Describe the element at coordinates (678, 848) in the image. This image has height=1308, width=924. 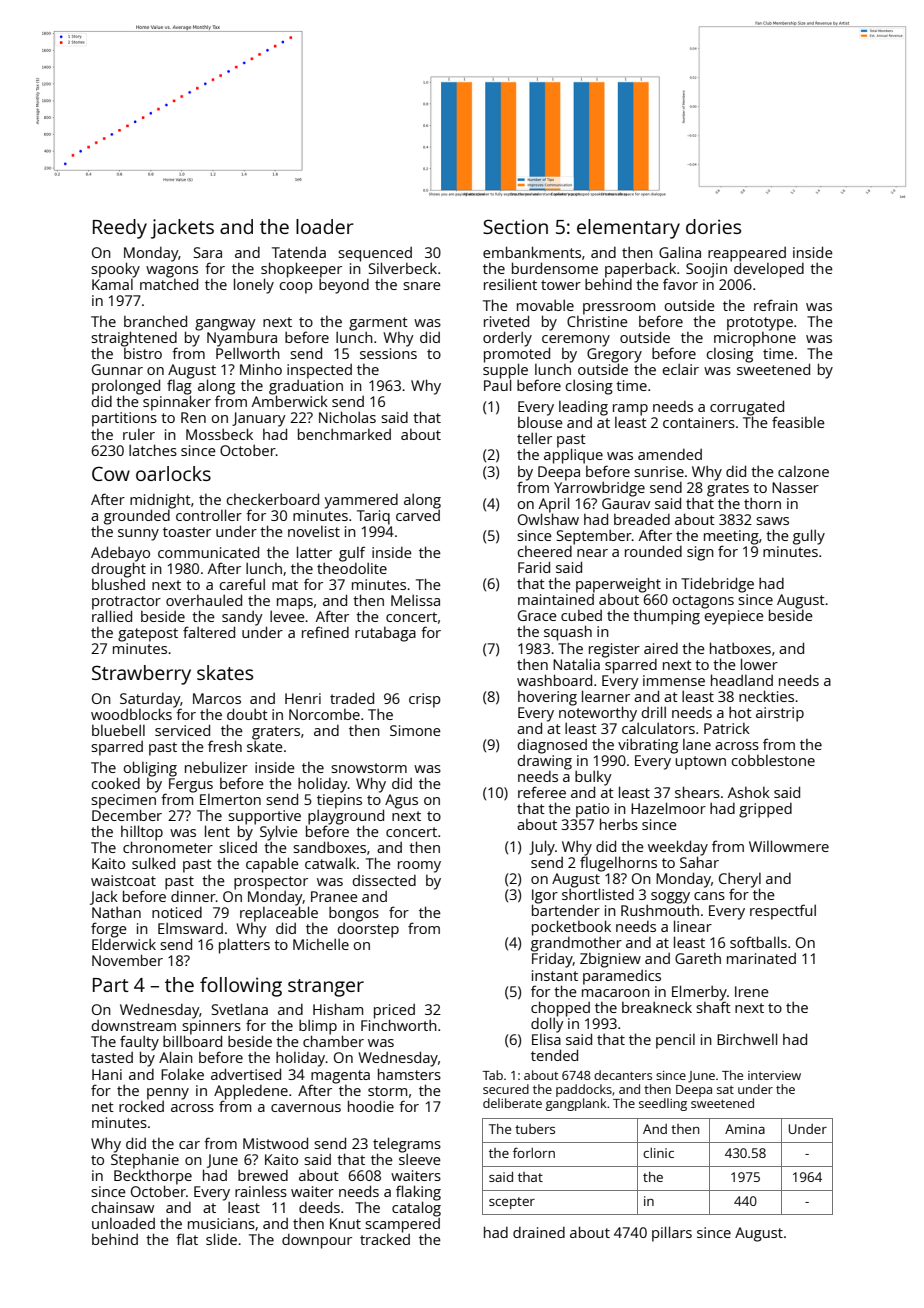
I see `weekday` at that location.
